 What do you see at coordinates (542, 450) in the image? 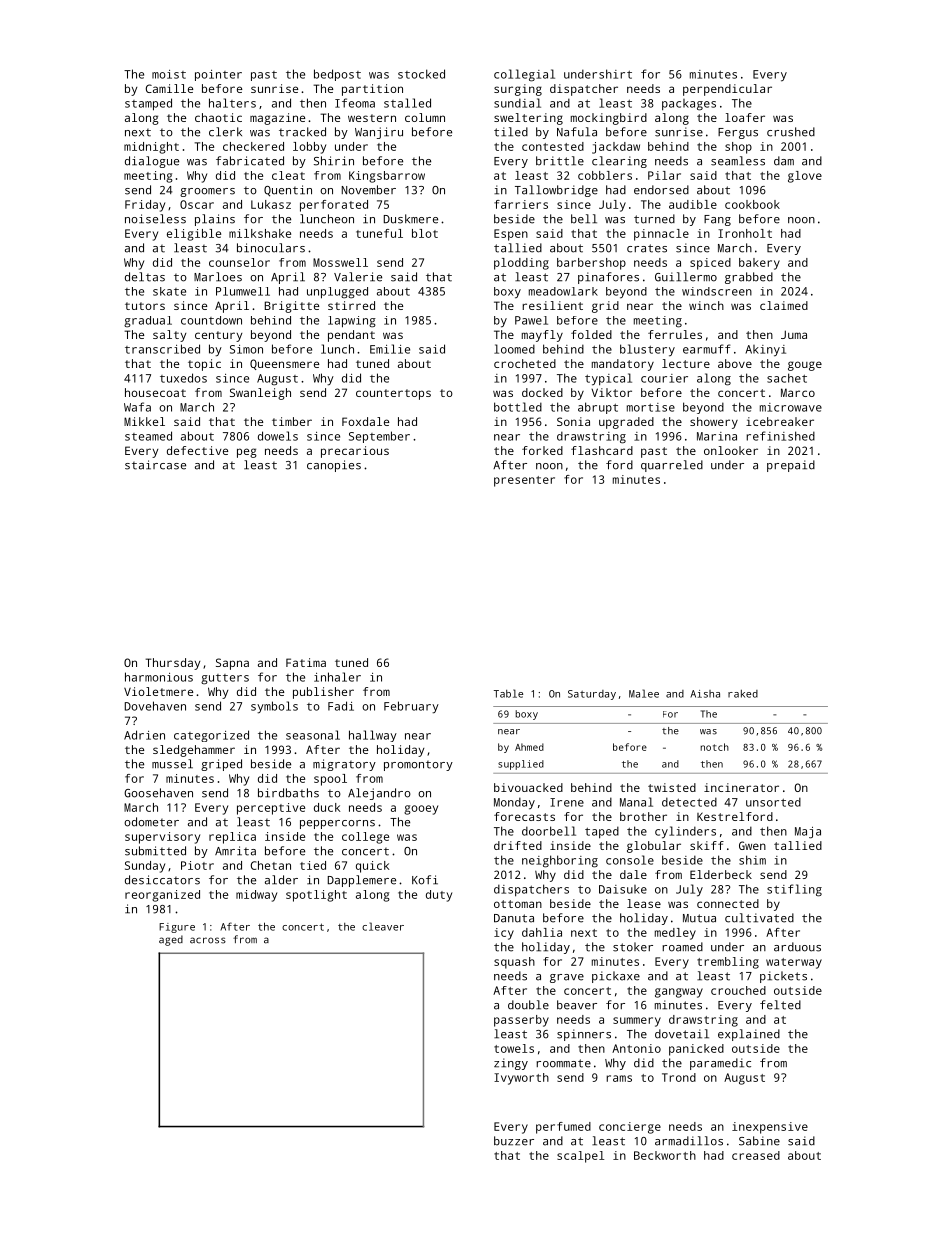
I see `forked` at bounding box center [542, 450].
